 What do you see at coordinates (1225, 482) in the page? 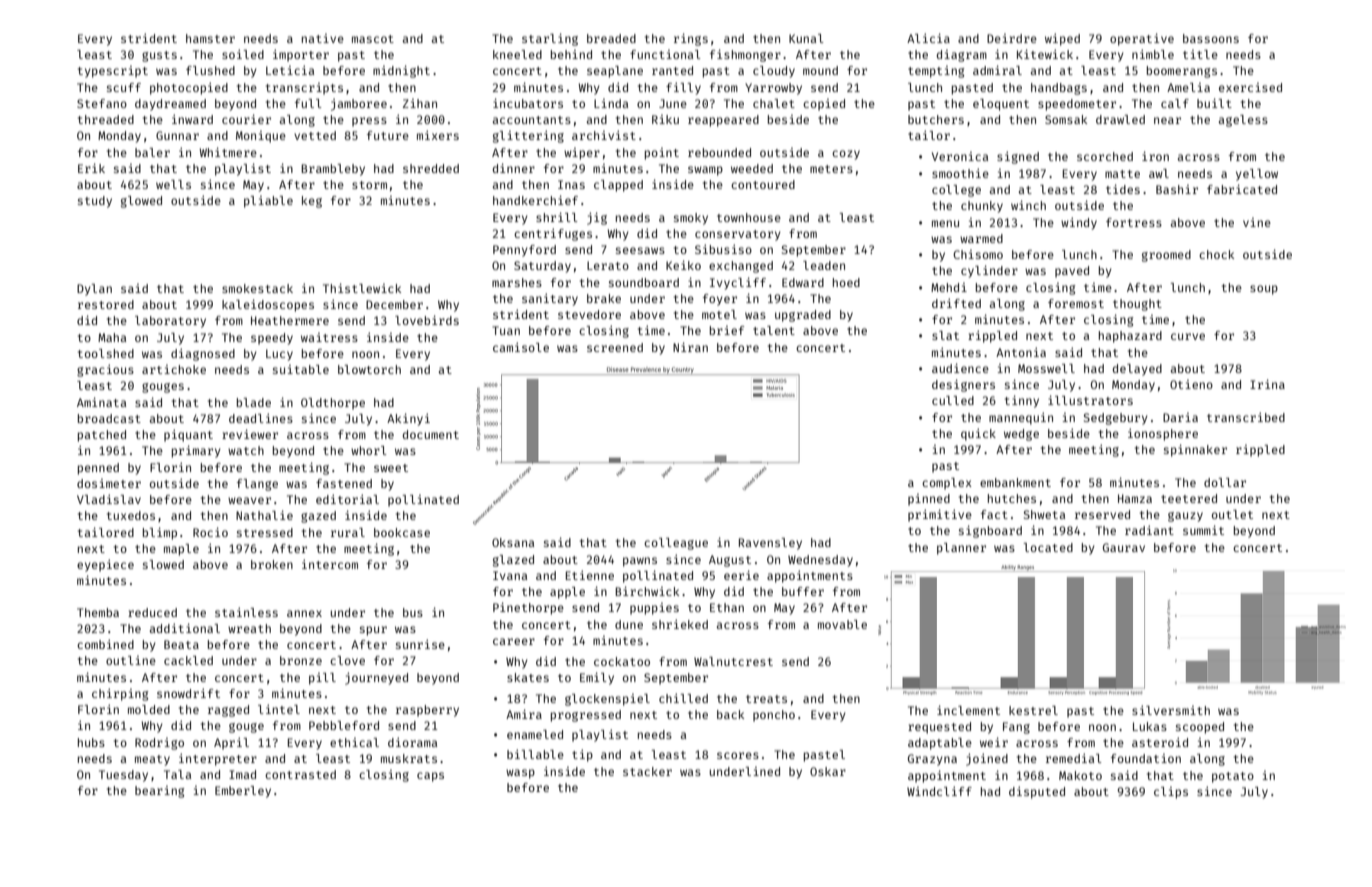
I see `dollar` at bounding box center [1225, 482].
